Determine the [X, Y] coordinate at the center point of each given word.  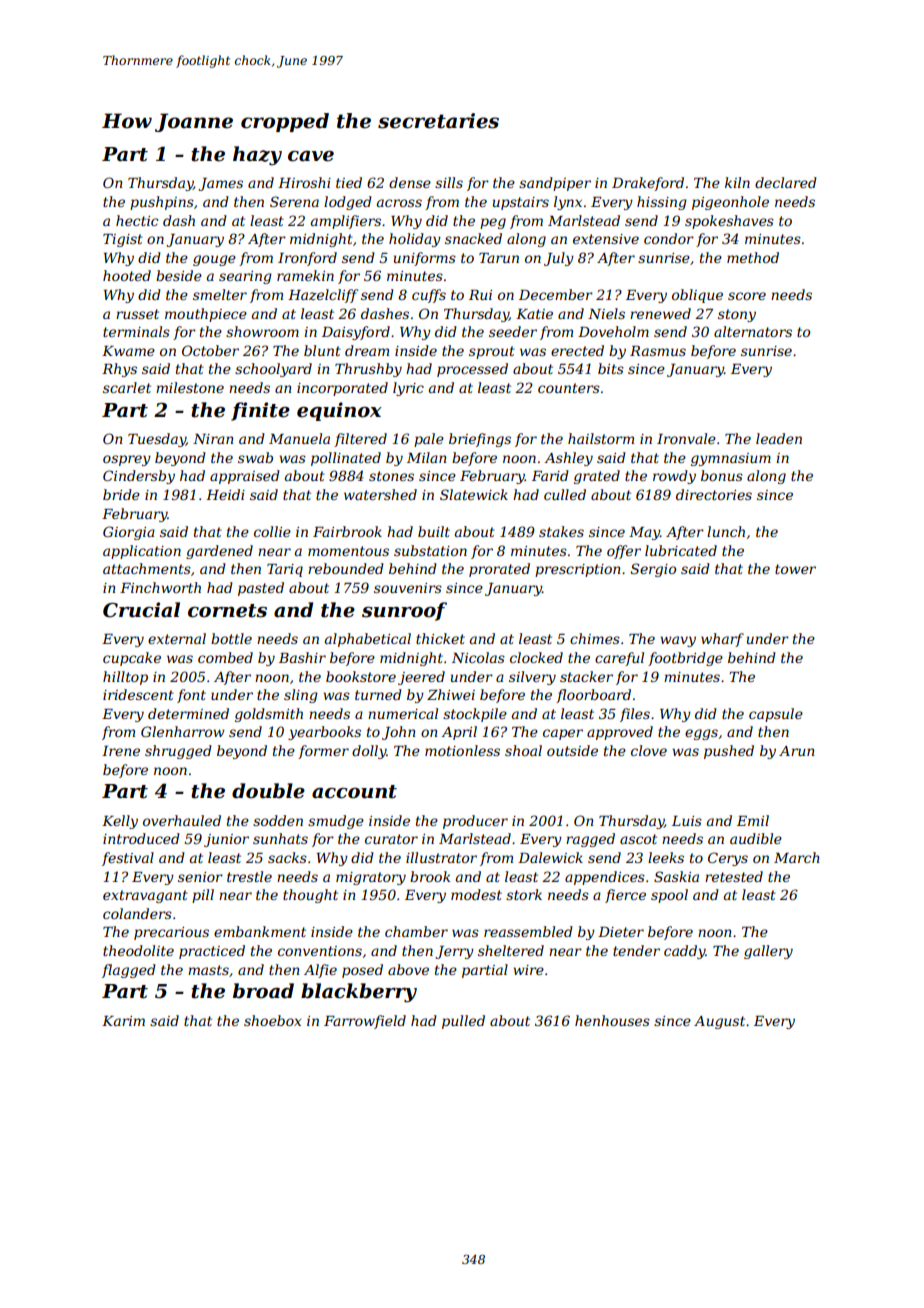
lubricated [681, 550]
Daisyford [356, 333]
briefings [480, 440]
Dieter [621, 932]
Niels [606, 313]
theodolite [138, 950]
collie [272, 531]
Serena [294, 201]
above [408, 969]
